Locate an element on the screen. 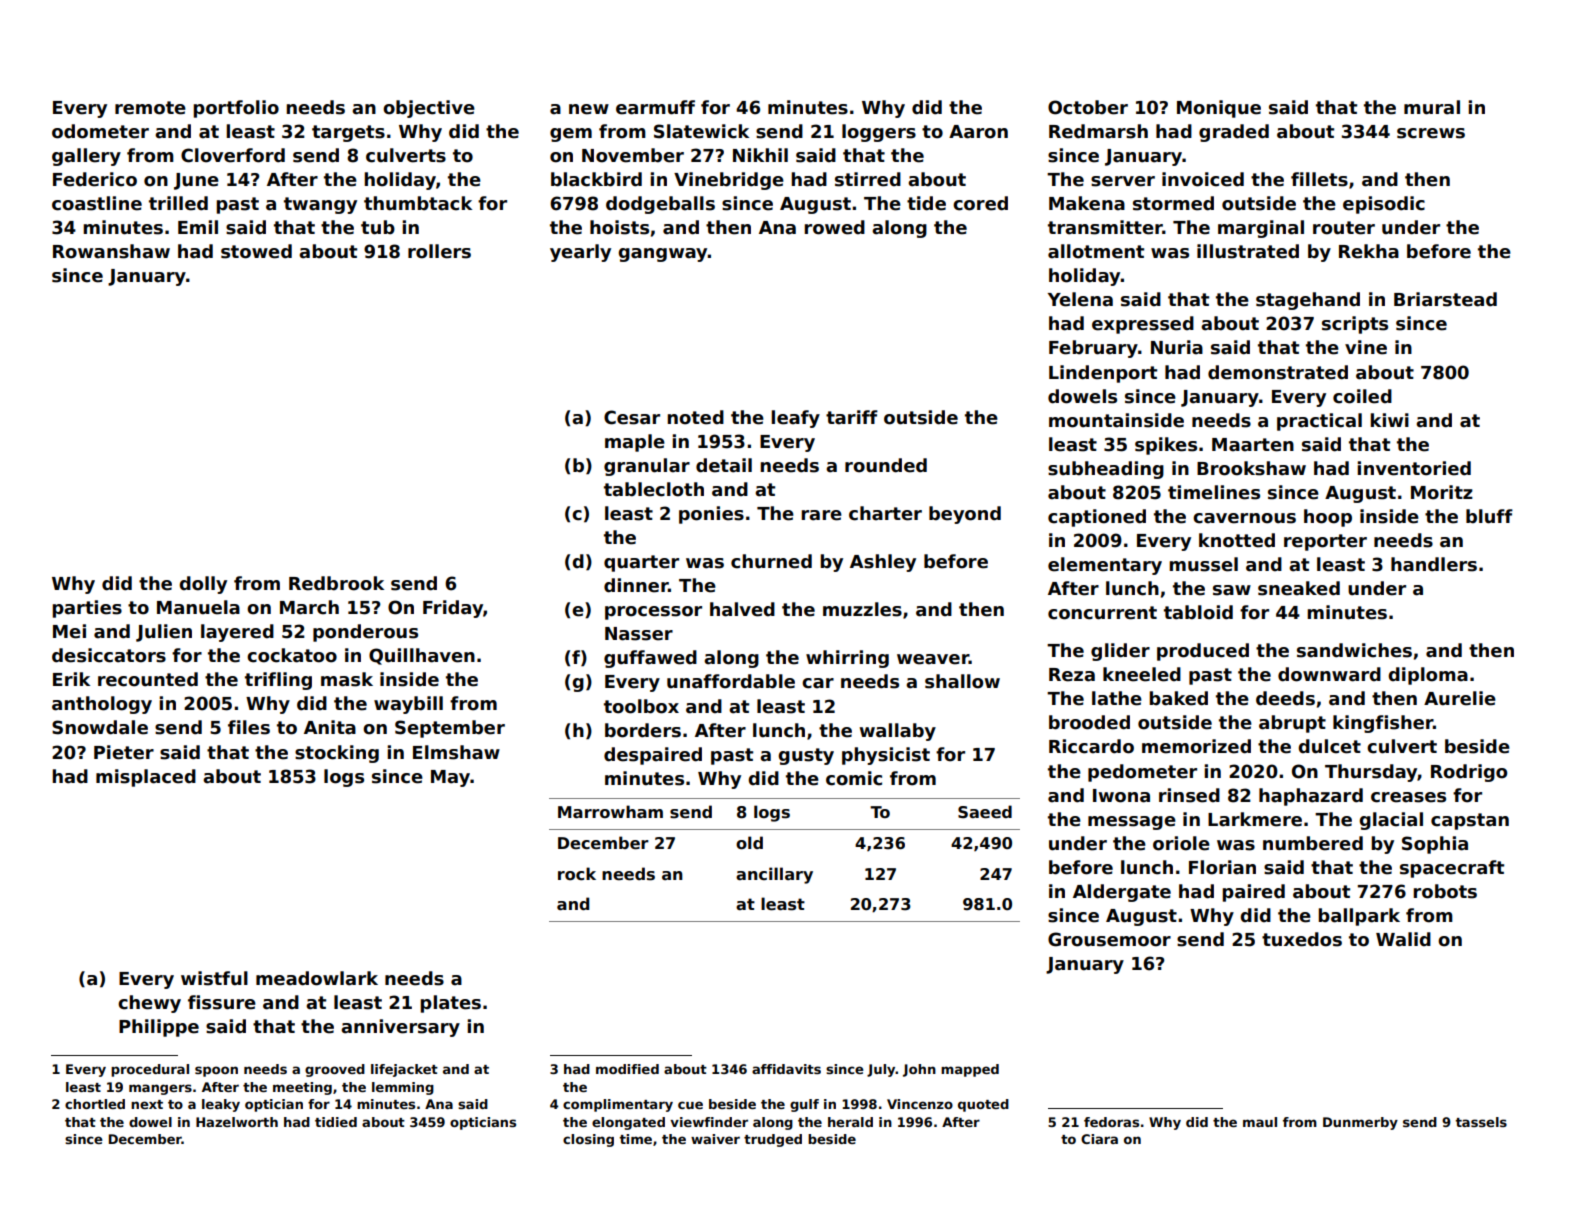  misplaced is located at coordinates (146, 778).
